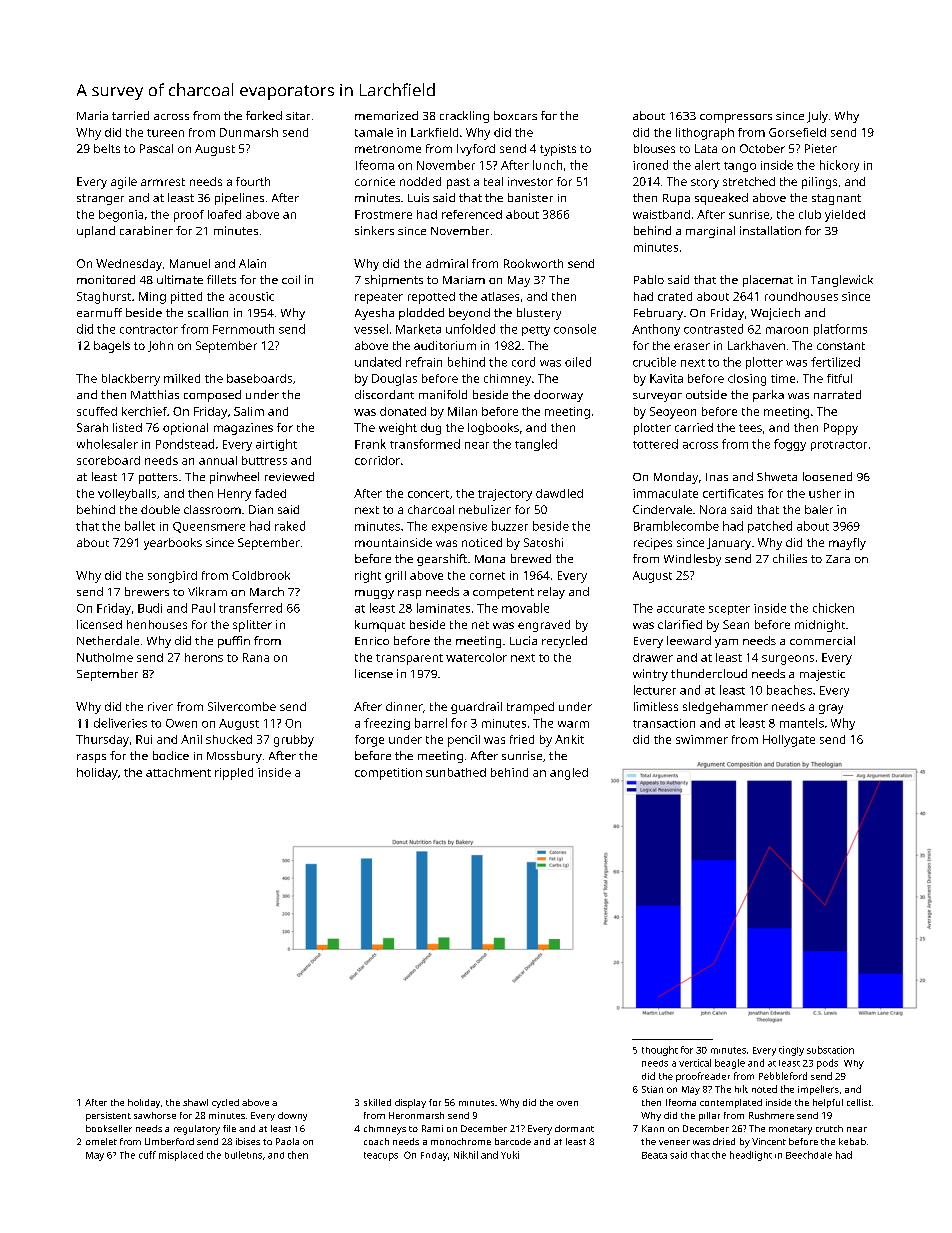 The width and height of the page is (952, 1233). What do you see at coordinates (789, 741) in the page?
I see `Hollygate` at bounding box center [789, 741].
